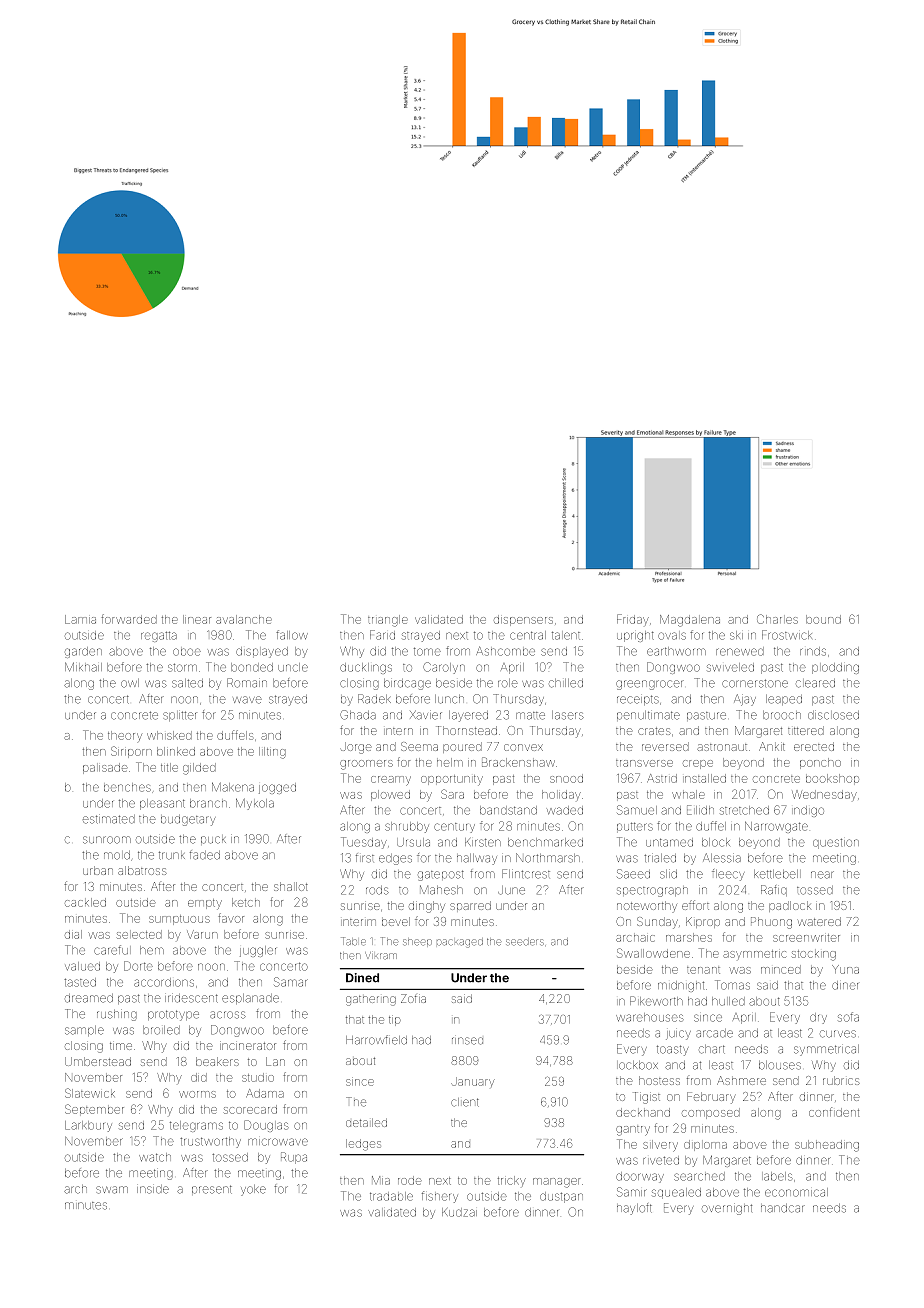  Describe the element at coordinates (130, 683) in the document. I see `owl` at that location.
